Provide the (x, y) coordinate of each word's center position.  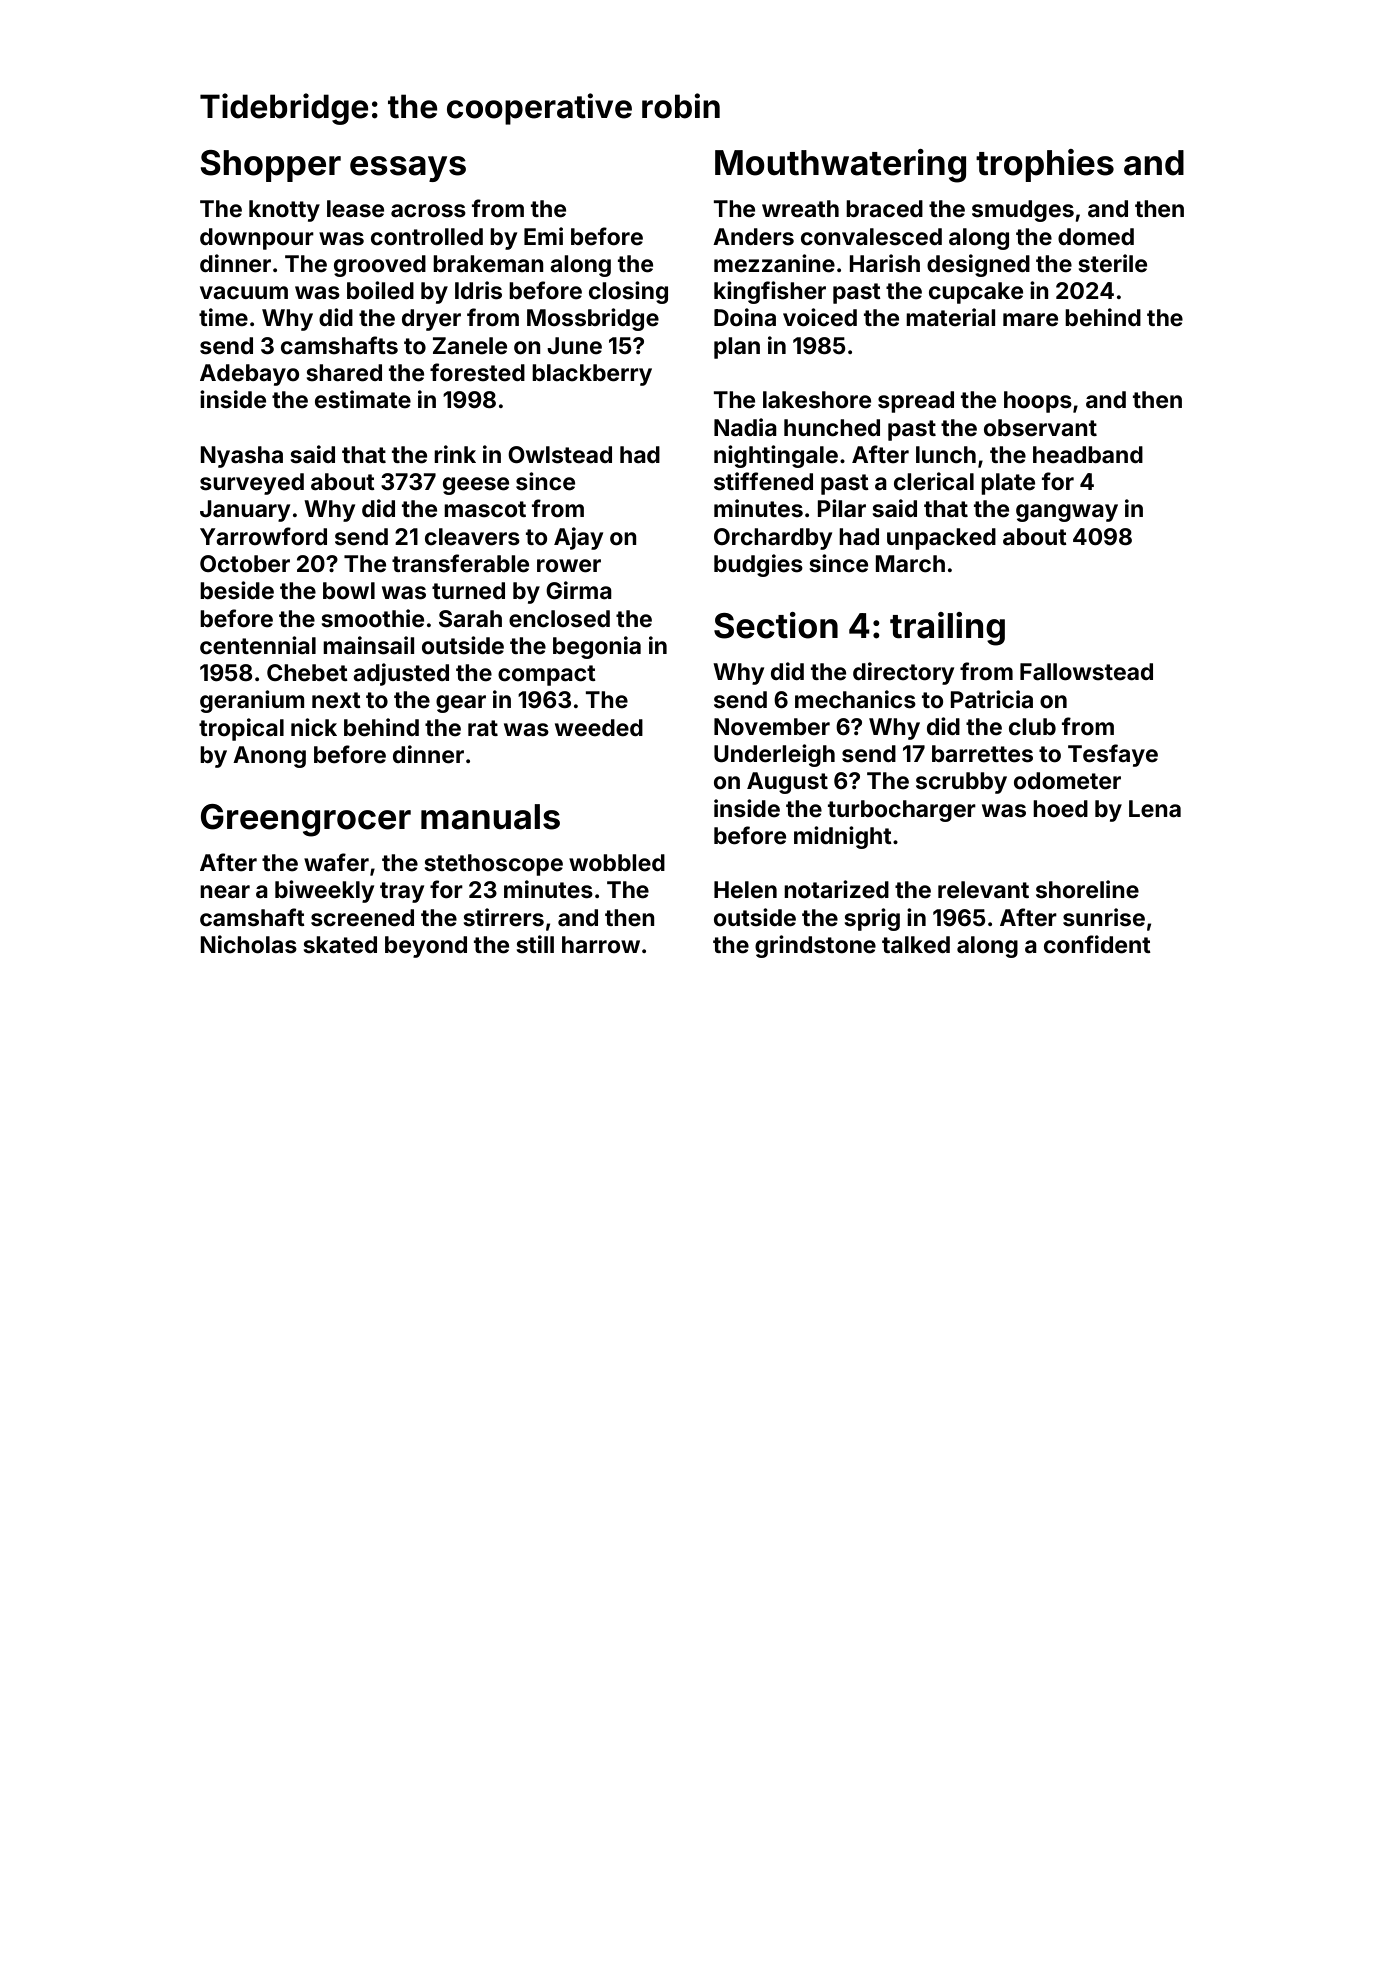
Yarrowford (263, 536)
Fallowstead (1086, 672)
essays (408, 169)
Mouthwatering (840, 166)
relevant (983, 890)
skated (340, 945)
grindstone (815, 946)
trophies (1045, 165)
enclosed (559, 619)
